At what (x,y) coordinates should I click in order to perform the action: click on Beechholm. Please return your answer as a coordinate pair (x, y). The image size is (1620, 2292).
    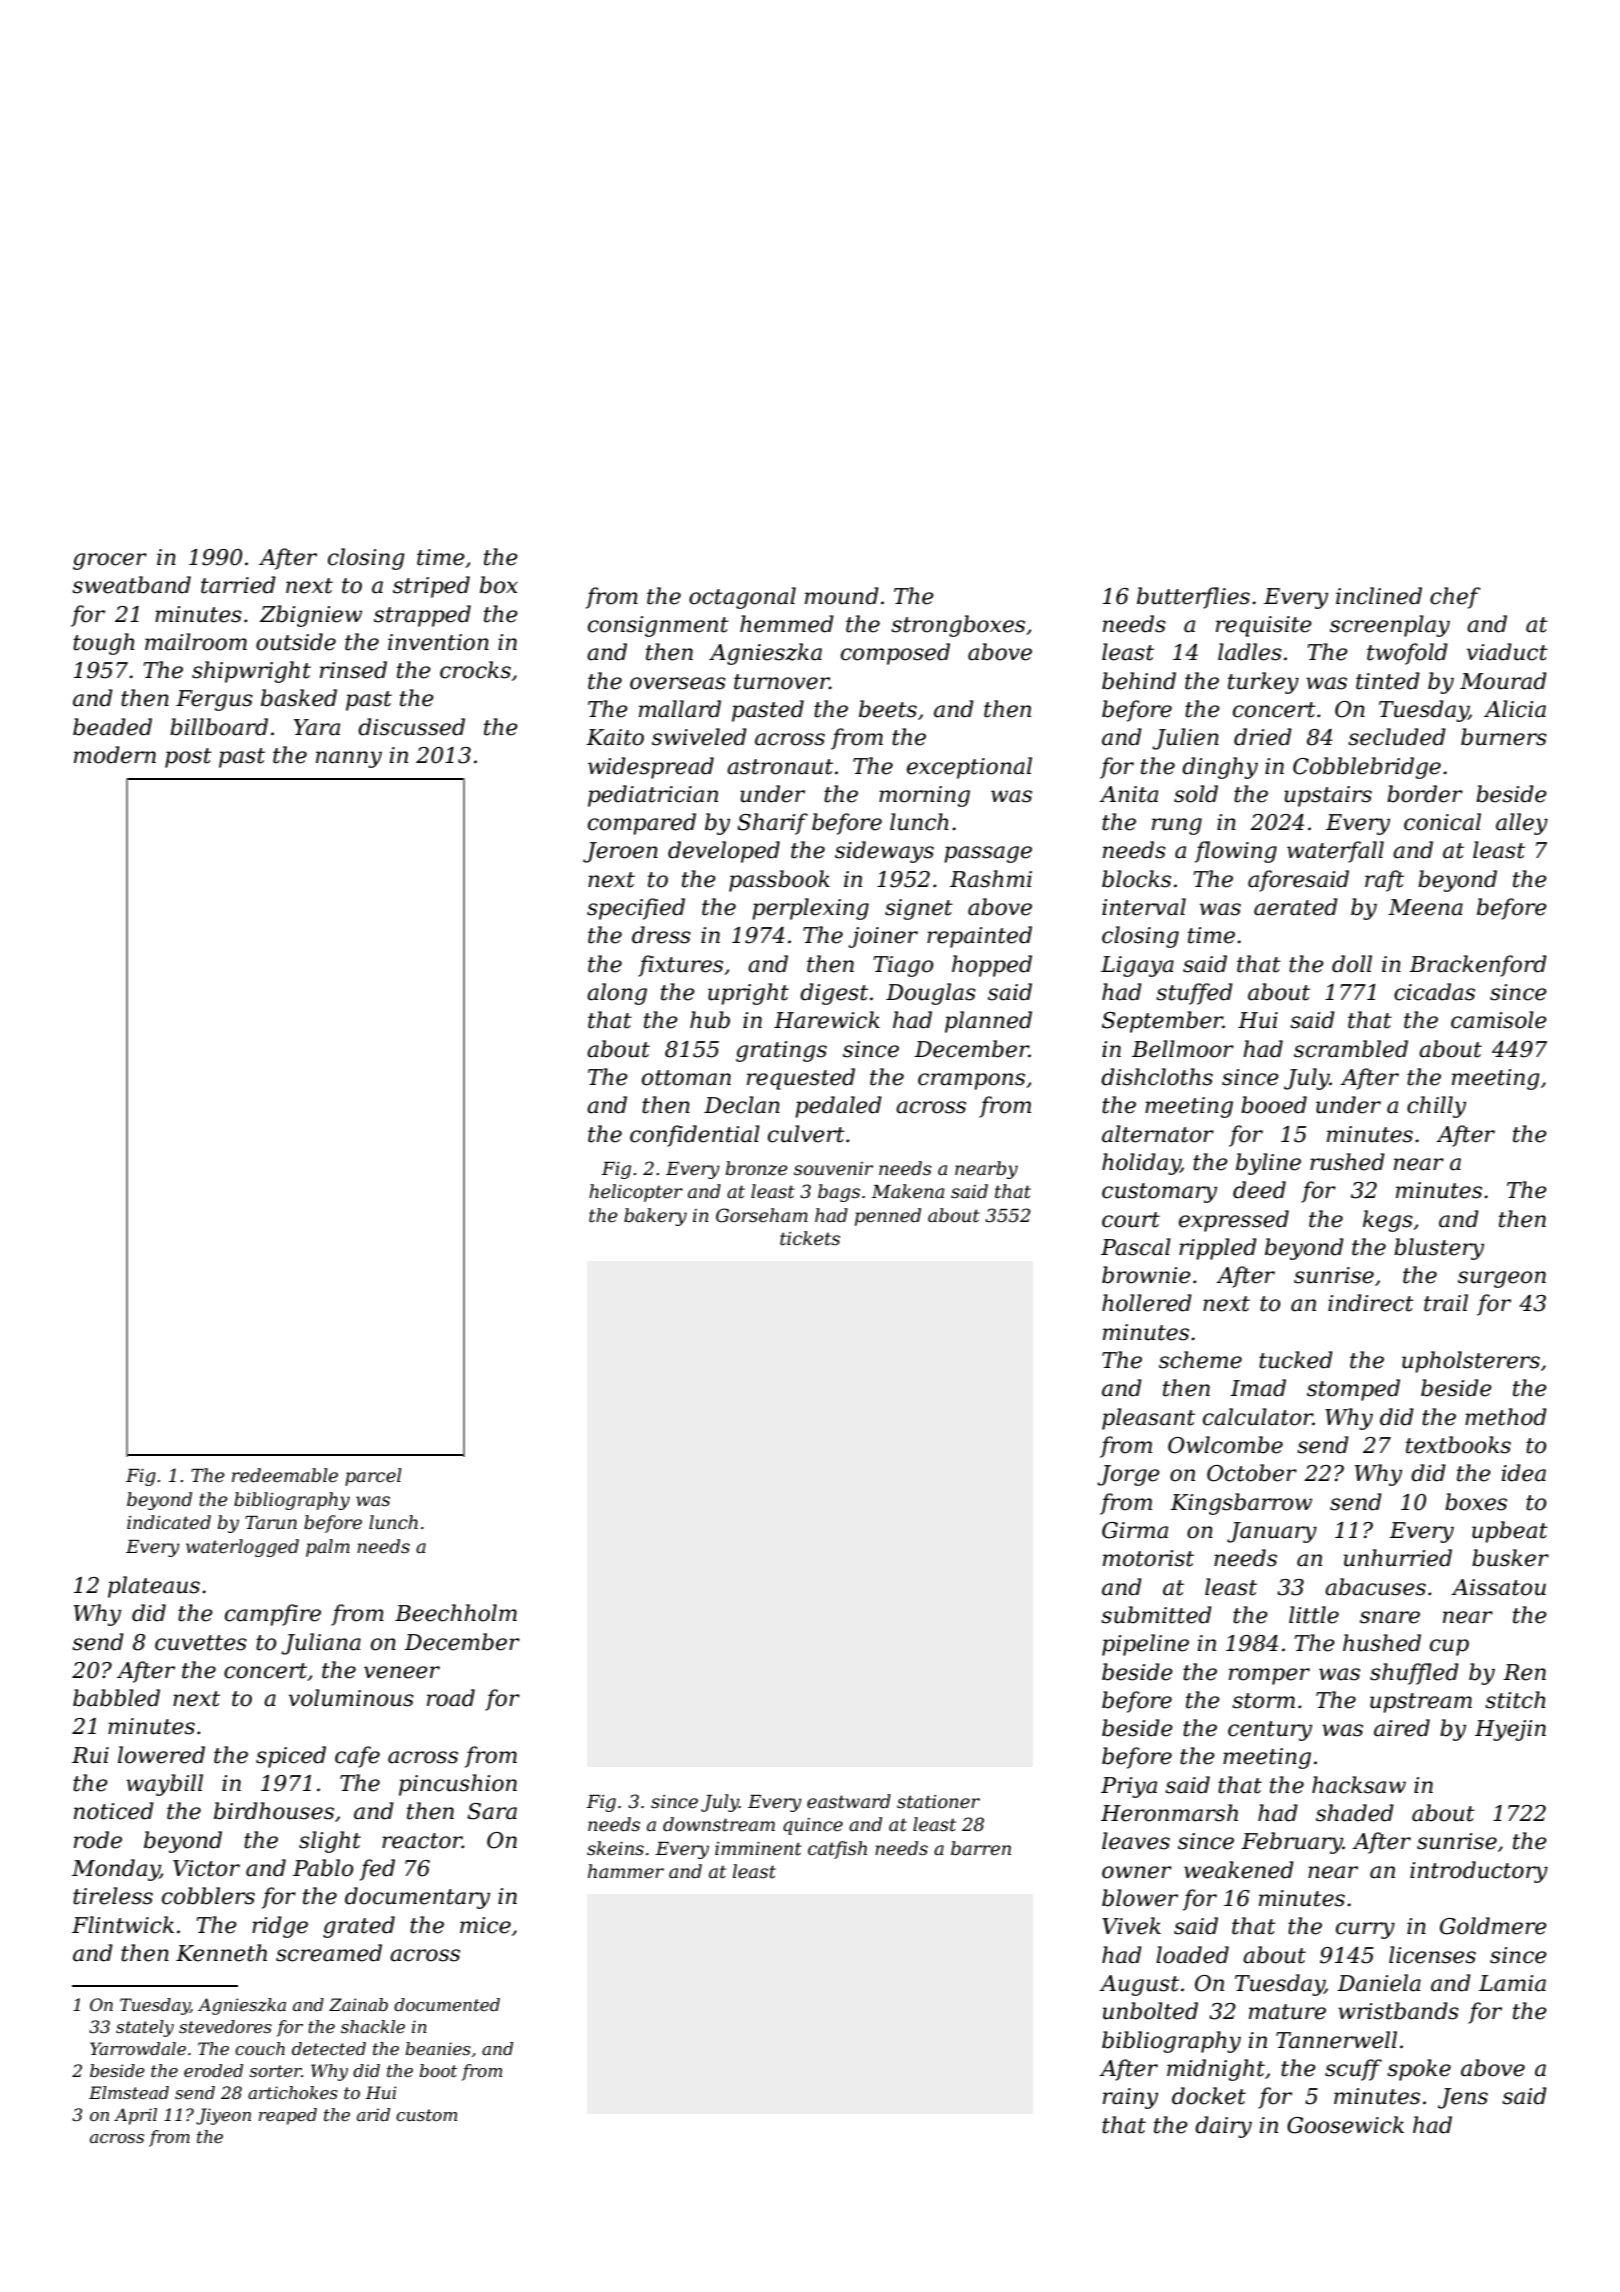
    Looking at the image, I should click on (456, 1613).
